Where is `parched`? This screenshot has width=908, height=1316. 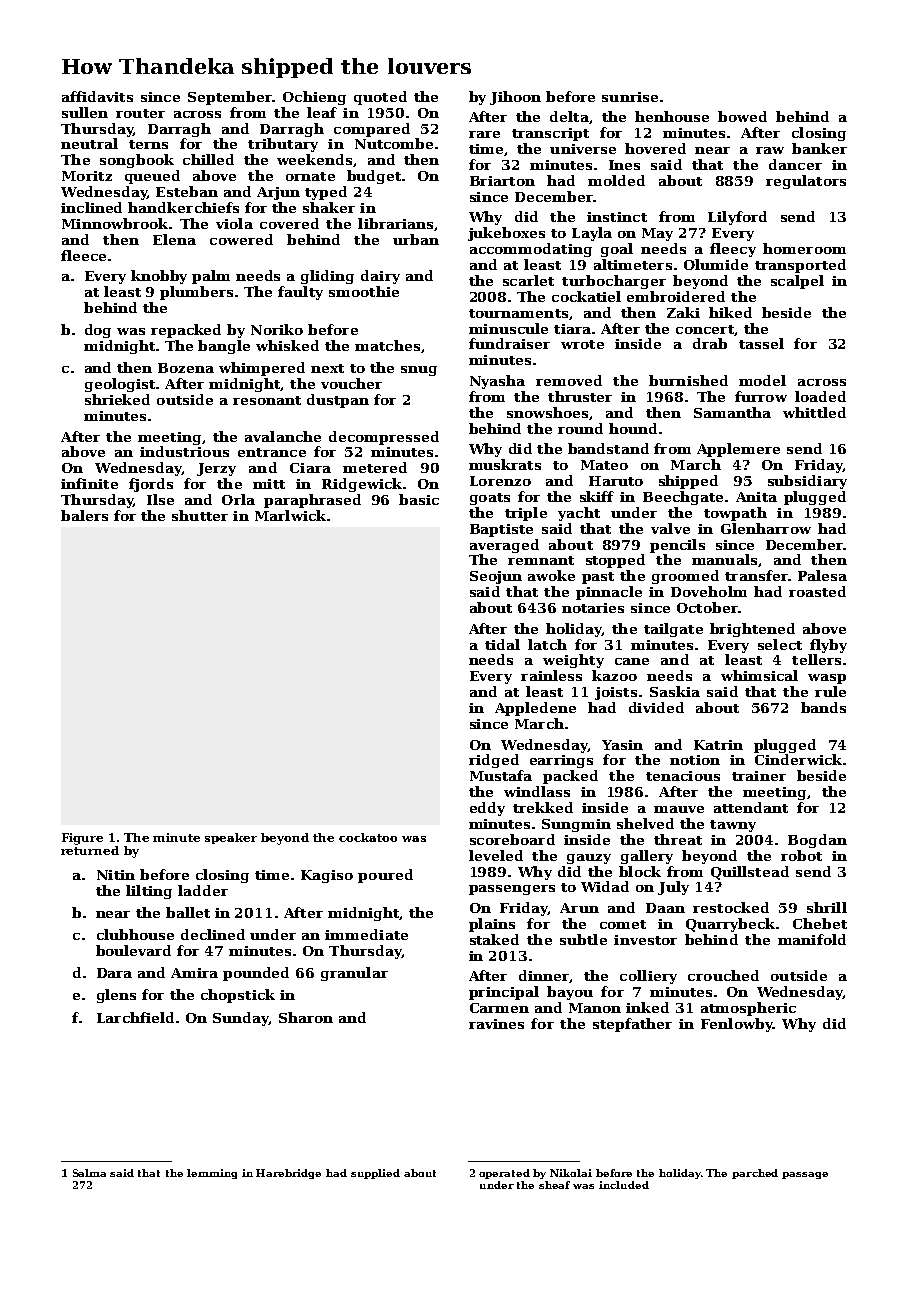
parched is located at coordinates (755, 1174).
